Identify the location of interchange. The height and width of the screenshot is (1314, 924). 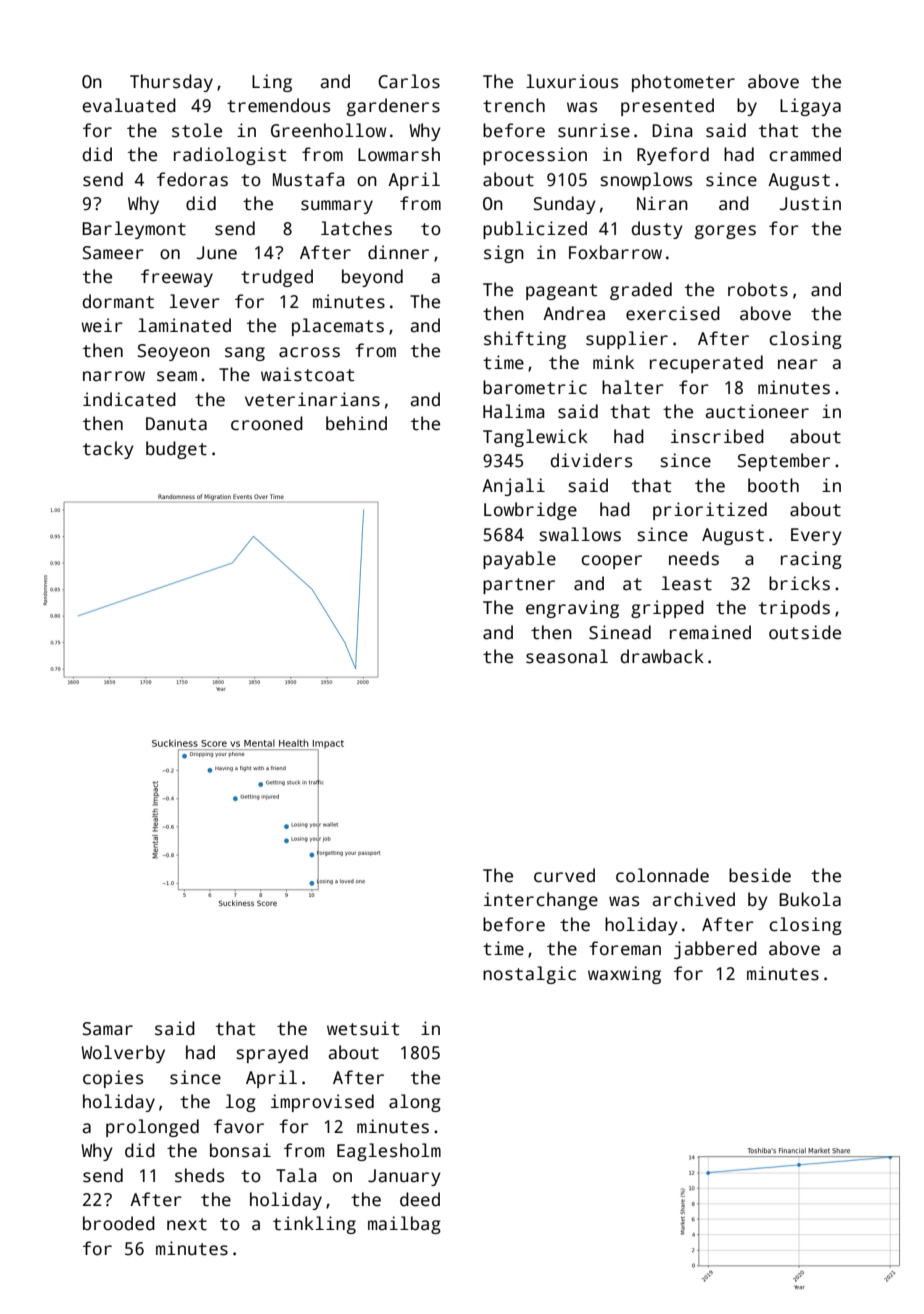
(541, 901).
